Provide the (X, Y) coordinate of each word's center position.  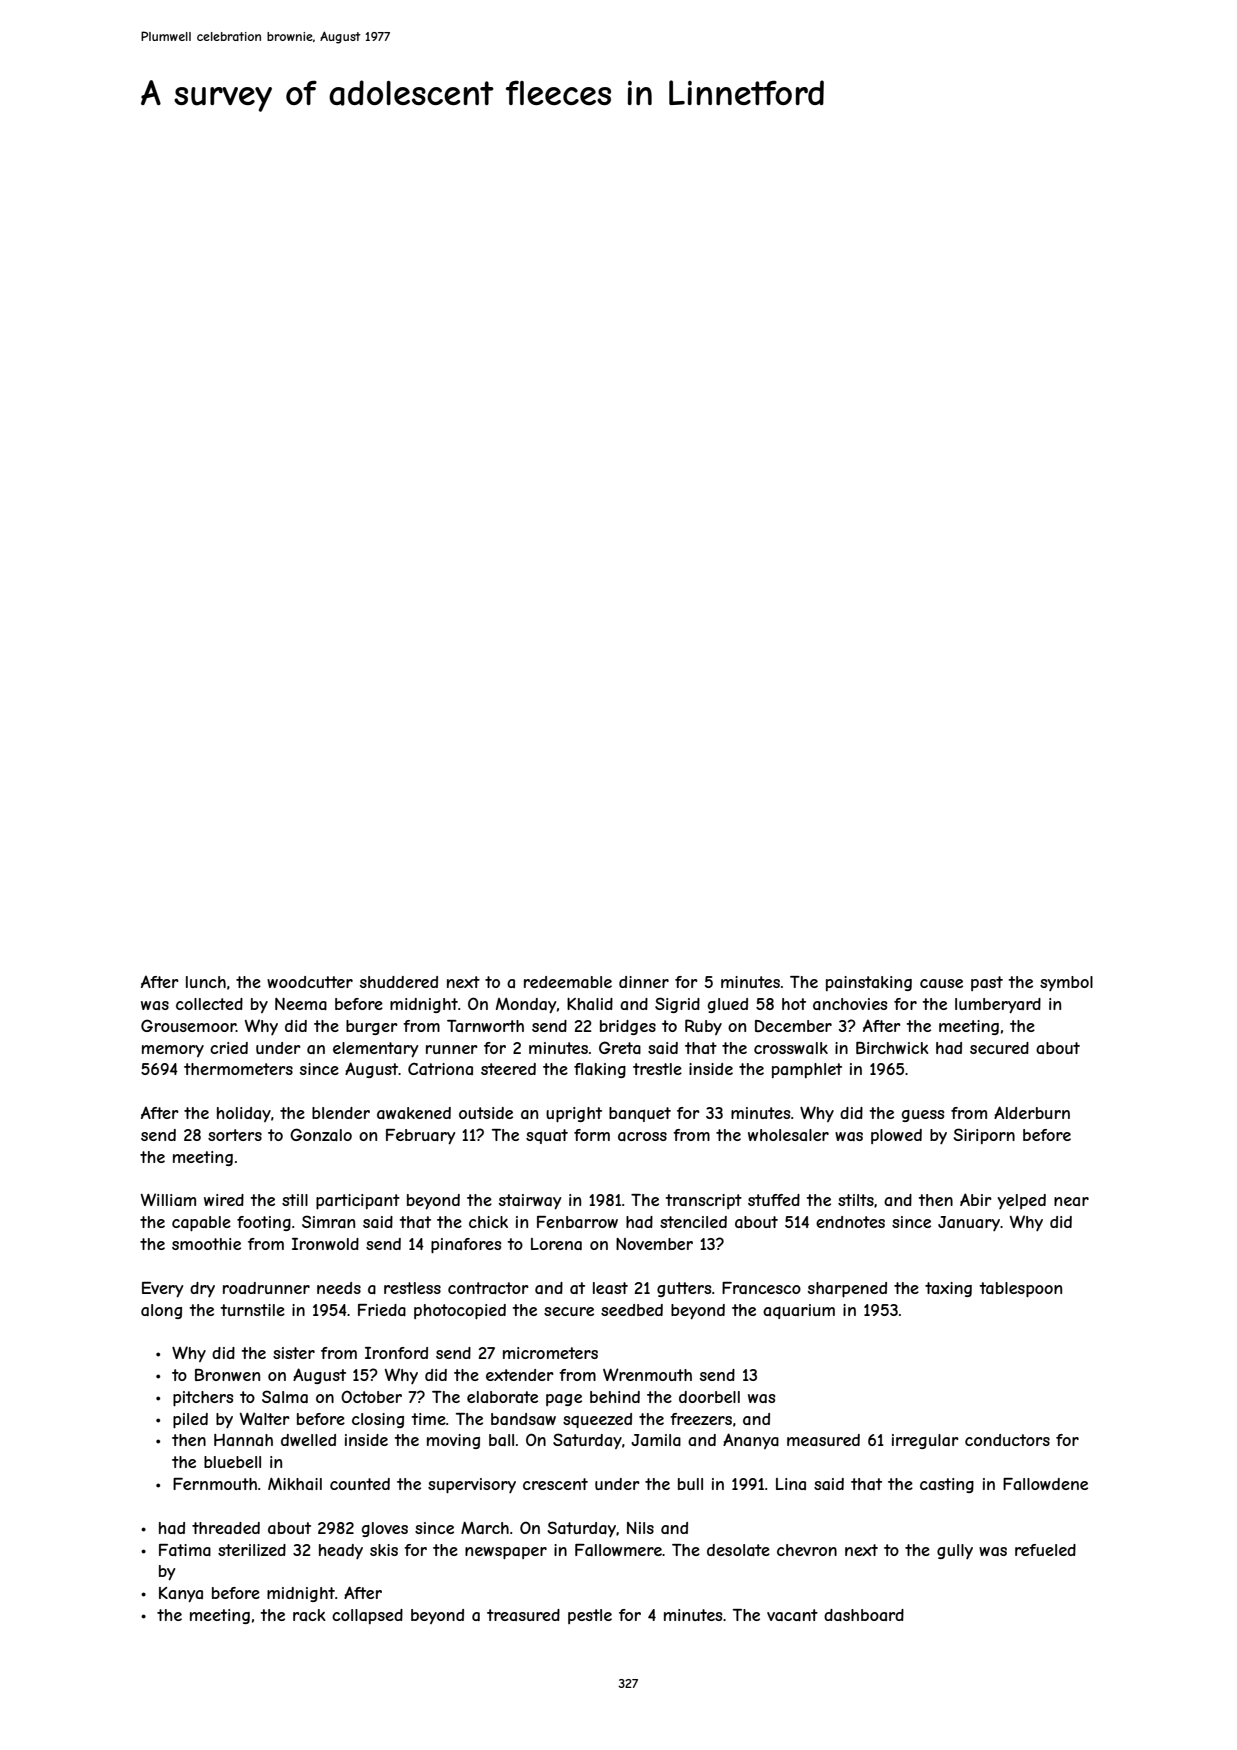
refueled (1045, 1550)
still (295, 1200)
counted (360, 1484)
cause (941, 983)
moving (453, 1441)
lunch (206, 982)
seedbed (632, 1310)
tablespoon (1020, 1289)
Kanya (181, 1595)
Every (162, 1290)
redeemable (568, 982)
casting (947, 1485)
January (969, 1223)
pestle (590, 1616)
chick (488, 1222)
